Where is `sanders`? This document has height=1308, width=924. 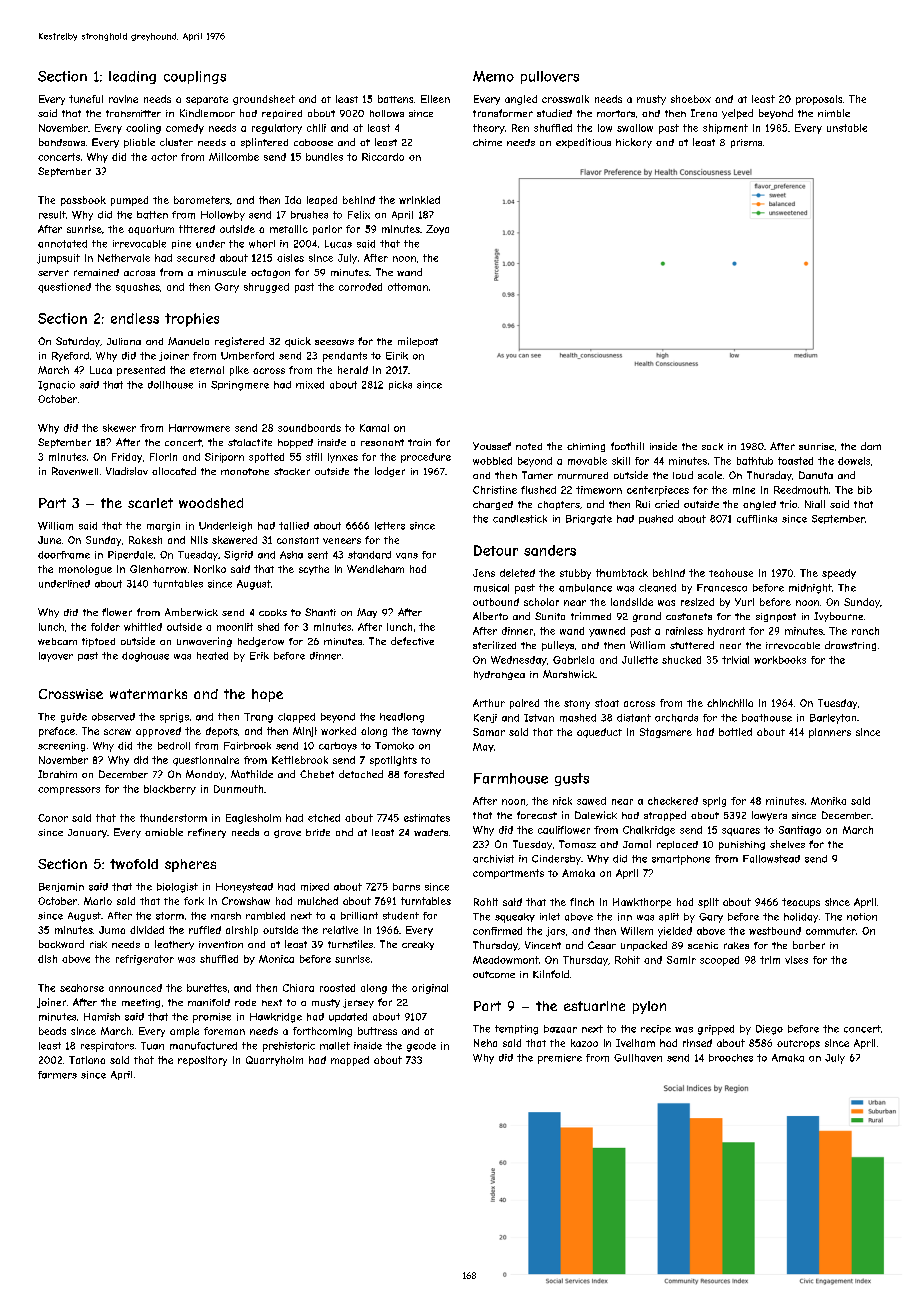
sanders is located at coordinates (550, 550).
